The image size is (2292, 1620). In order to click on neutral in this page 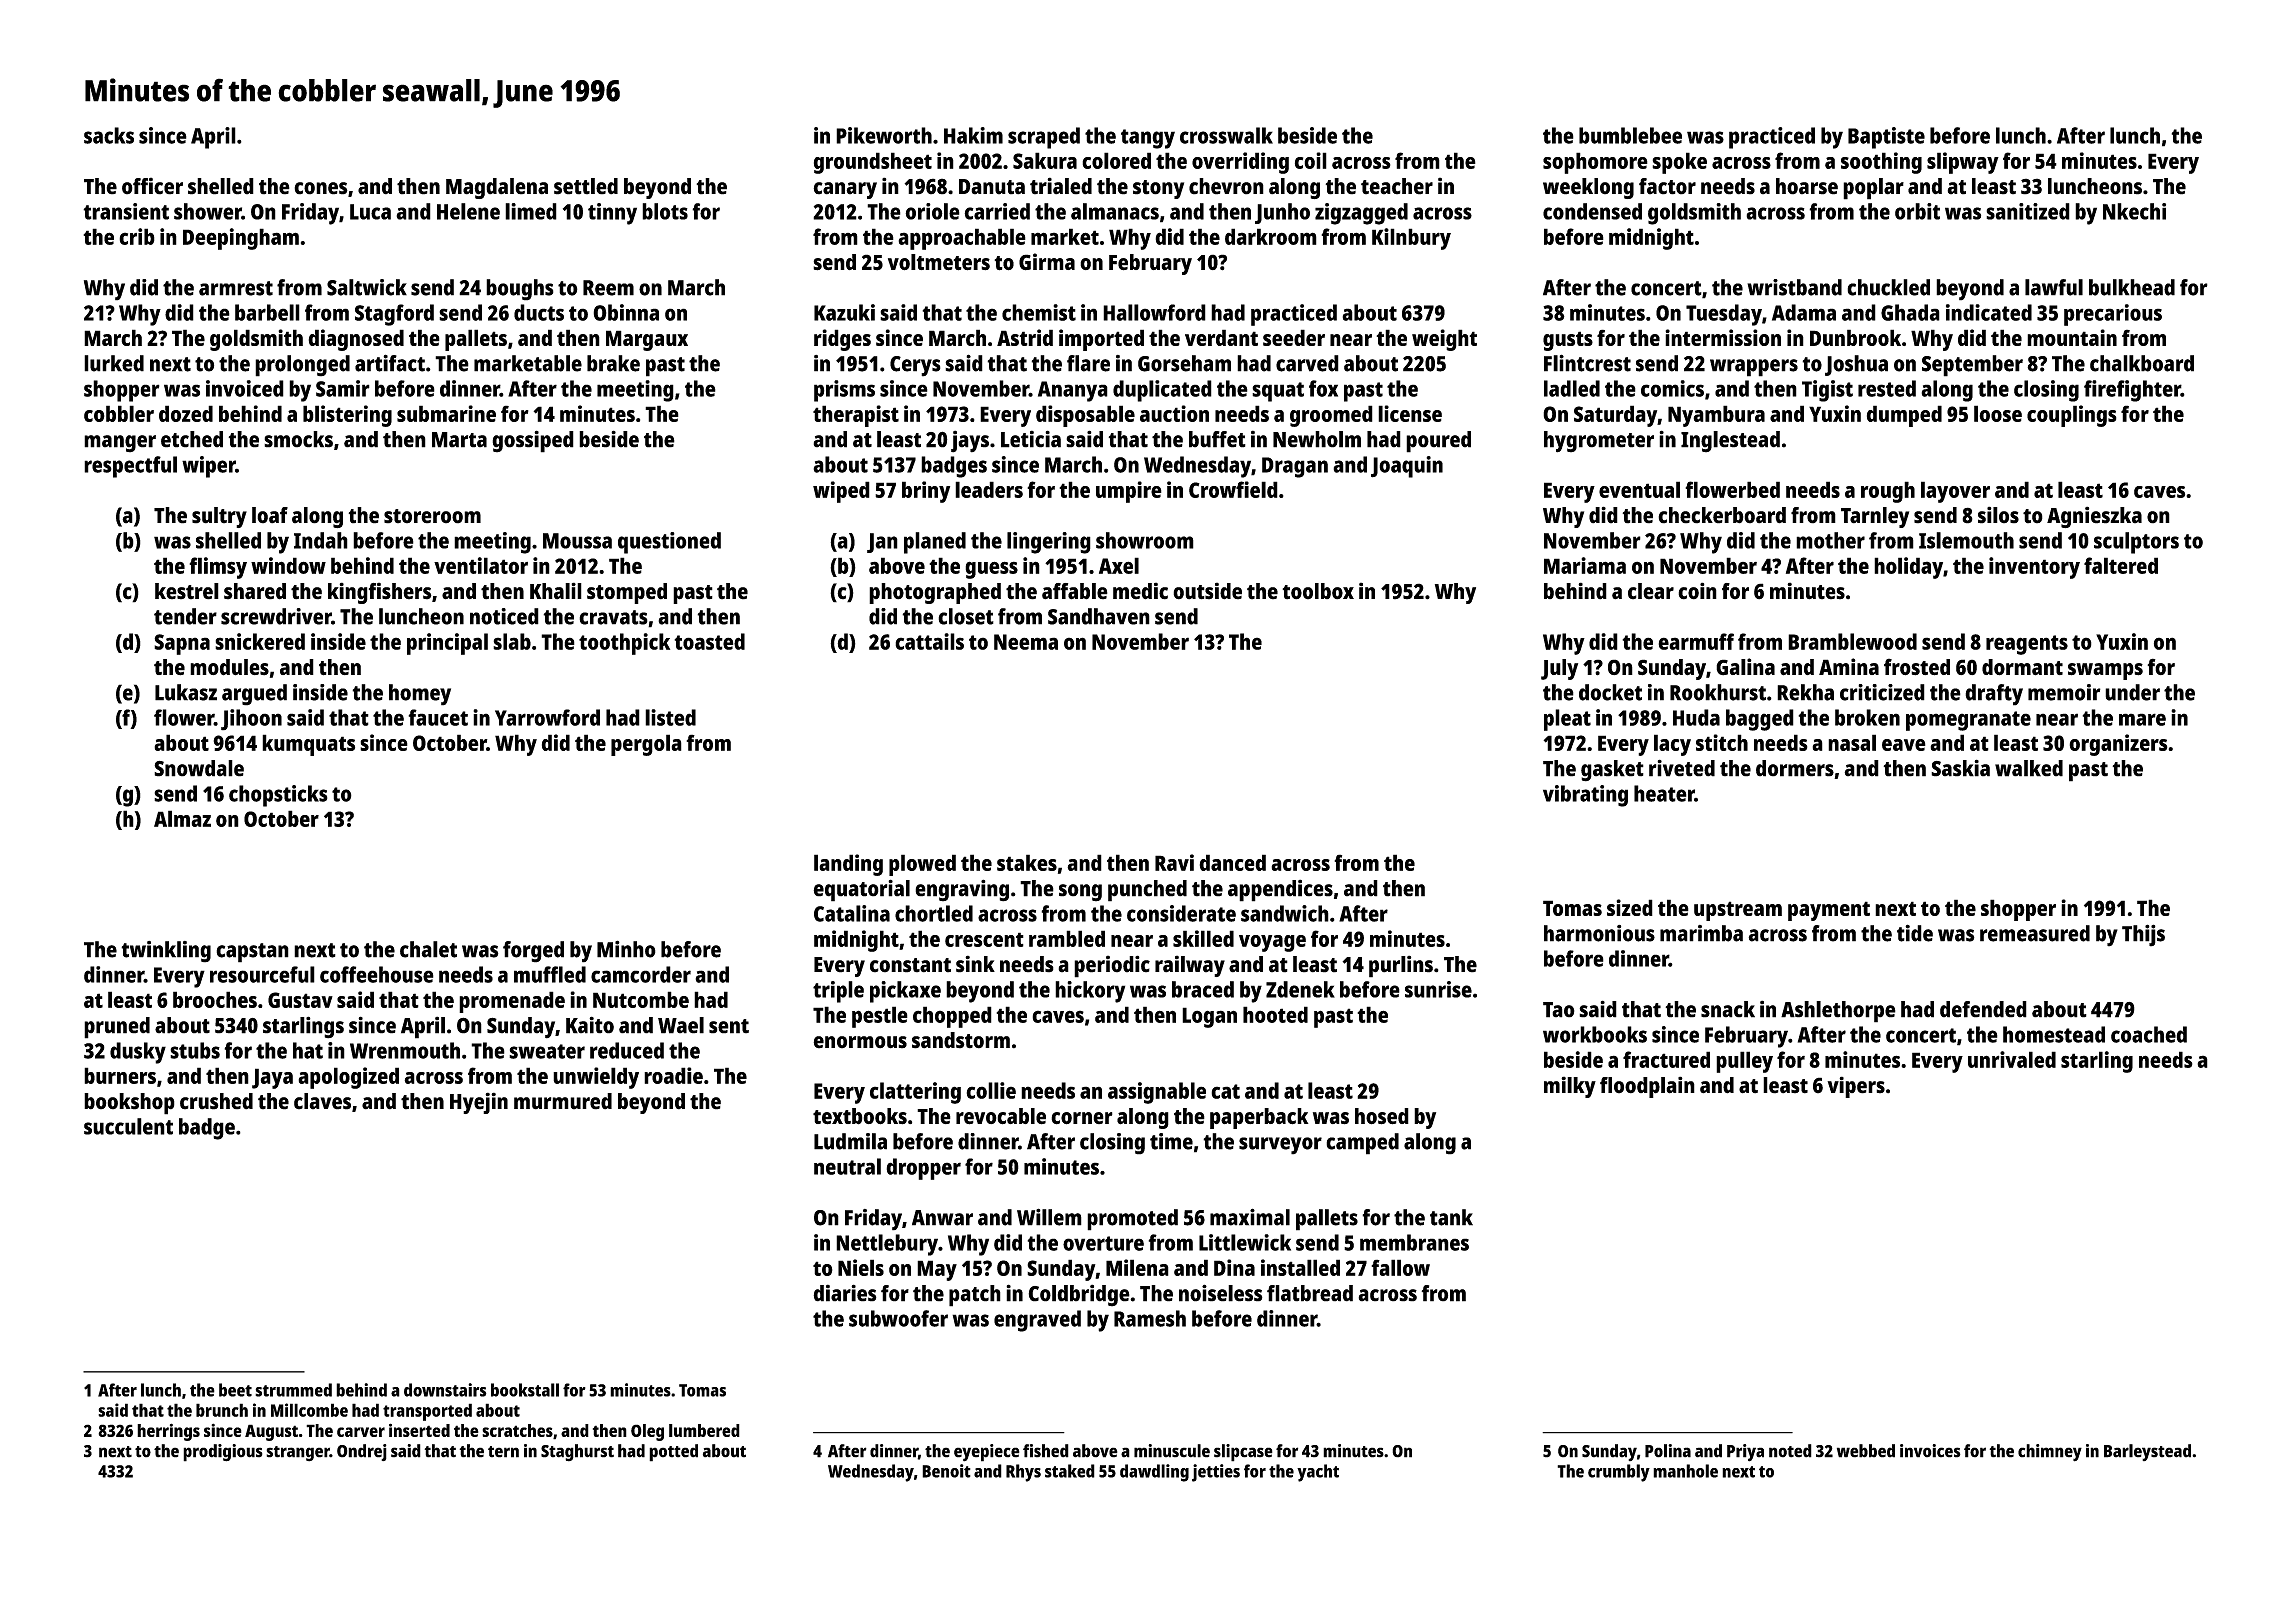, I will do `click(847, 1166)`.
